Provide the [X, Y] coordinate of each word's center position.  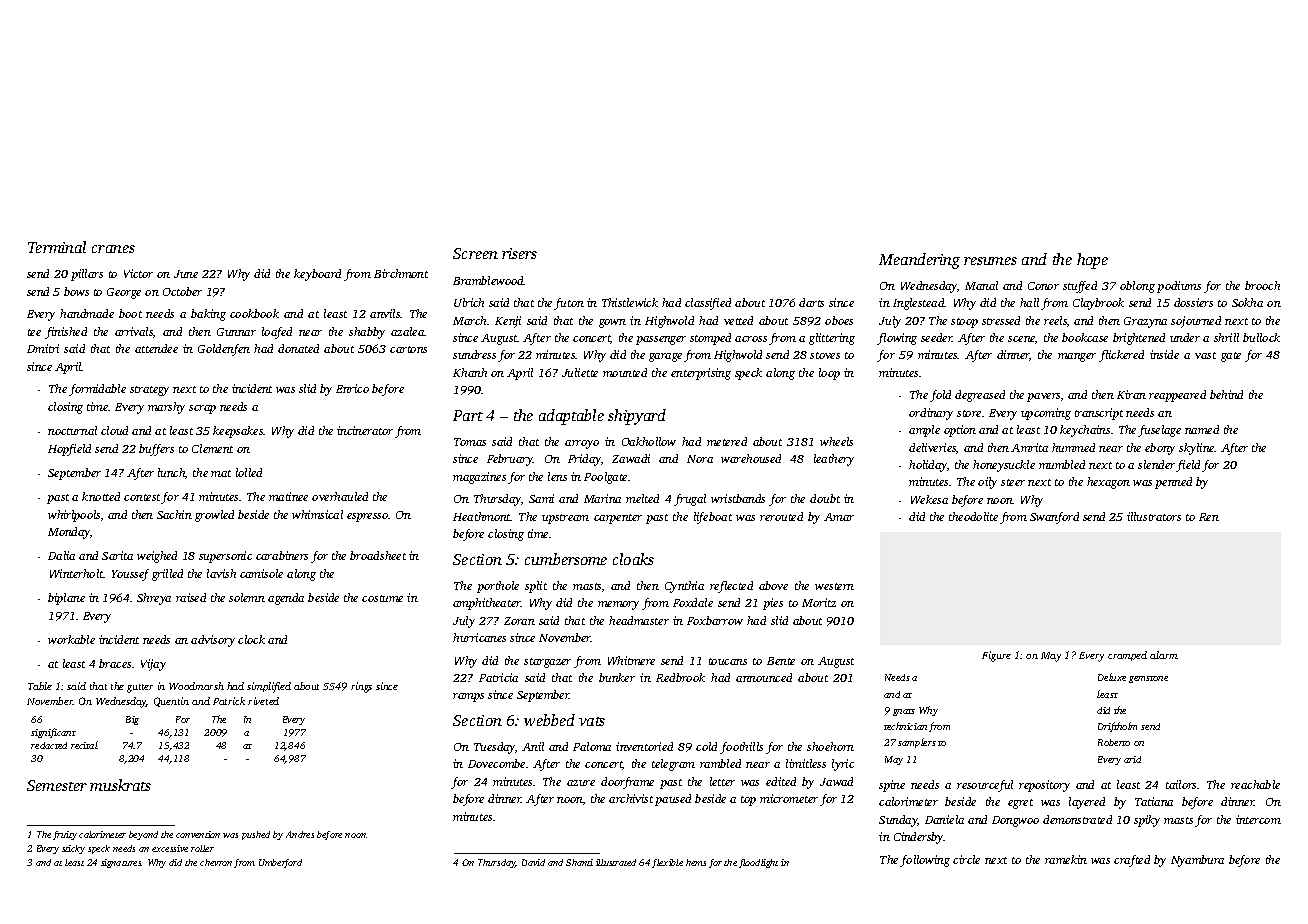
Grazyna [1145, 322]
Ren [1209, 517]
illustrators [1154, 516]
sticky [73, 849]
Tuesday [495, 748]
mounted [625, 372]
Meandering [919, 261]
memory [618, 605]
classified [708, 304]
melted [642, 498]
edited [781, 781]
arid [1132, 759]
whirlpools [74, 516]
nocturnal [72, 430]
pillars [87, 275]
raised [191, 597]
